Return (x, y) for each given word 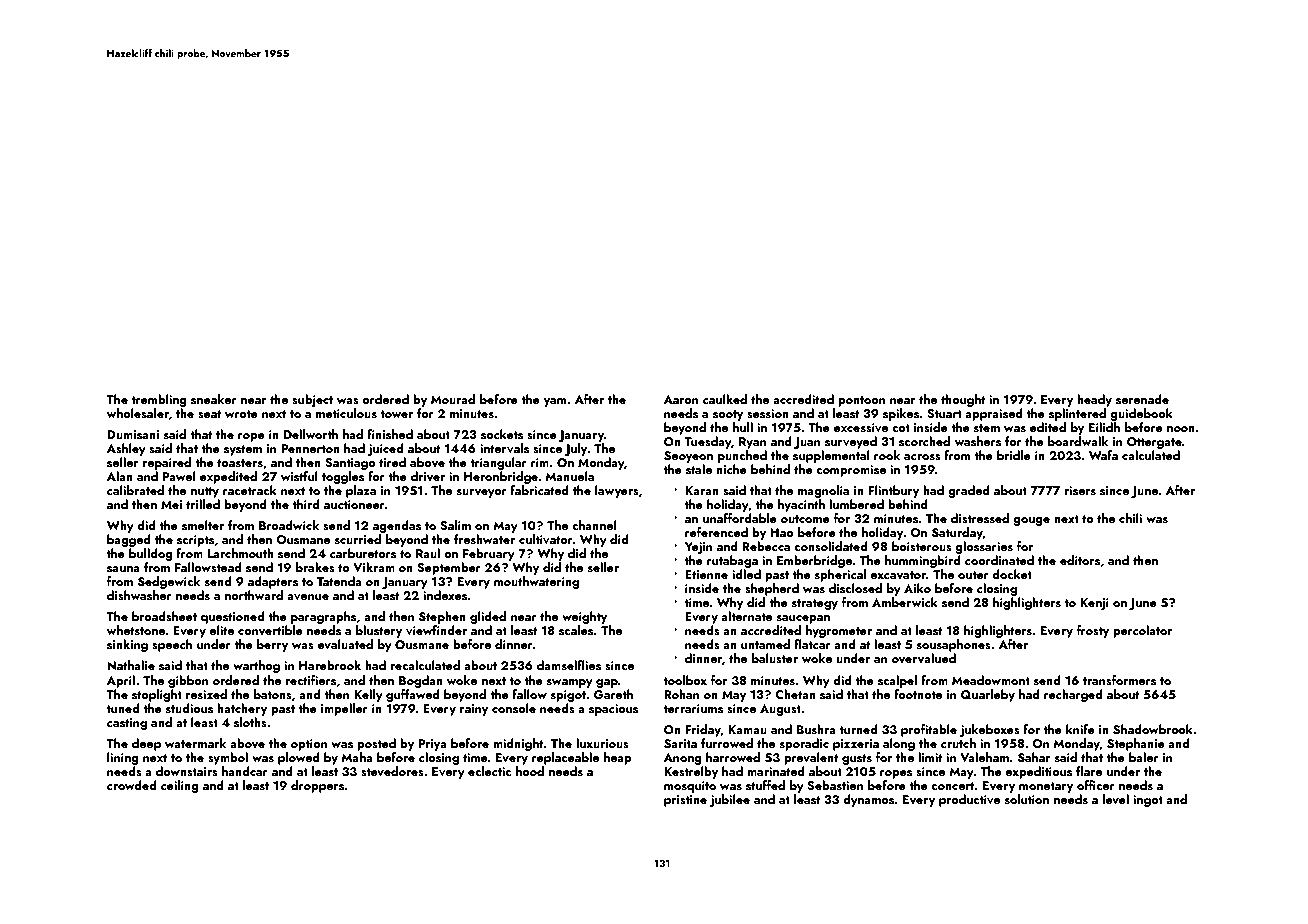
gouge (1031, 521)
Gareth (613, 694)
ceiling (180, 786)
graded (969, 491)
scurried (358, 539)
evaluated (345, 644)
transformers (1119, 680)
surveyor (482, 493)
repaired (167, 463)
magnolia (823, 491)
